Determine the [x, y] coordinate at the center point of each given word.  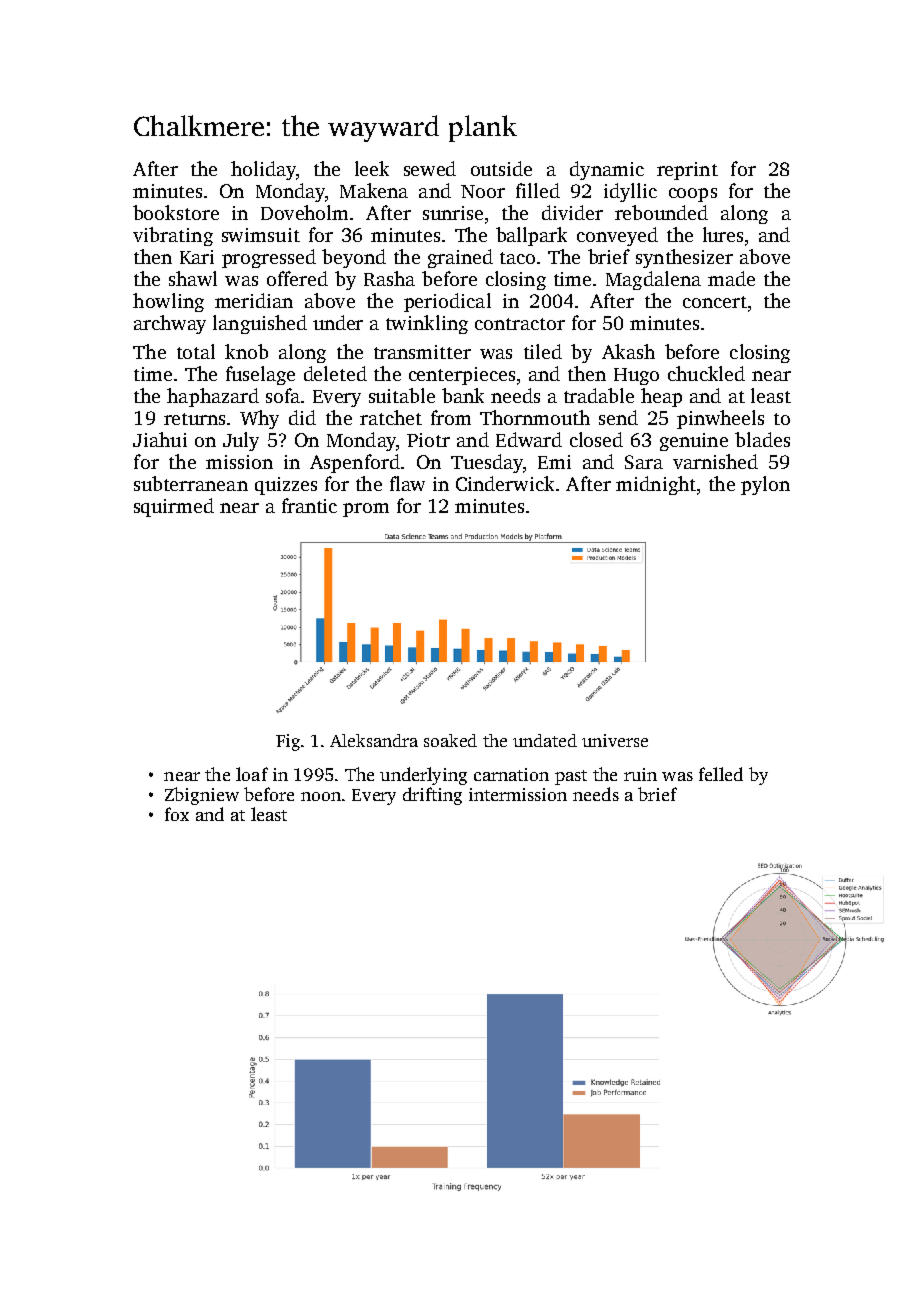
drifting [432, 796]
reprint [687, 171]
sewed [430, 168]
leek [372, 168]
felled [721, 774]
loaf [252, 774]
